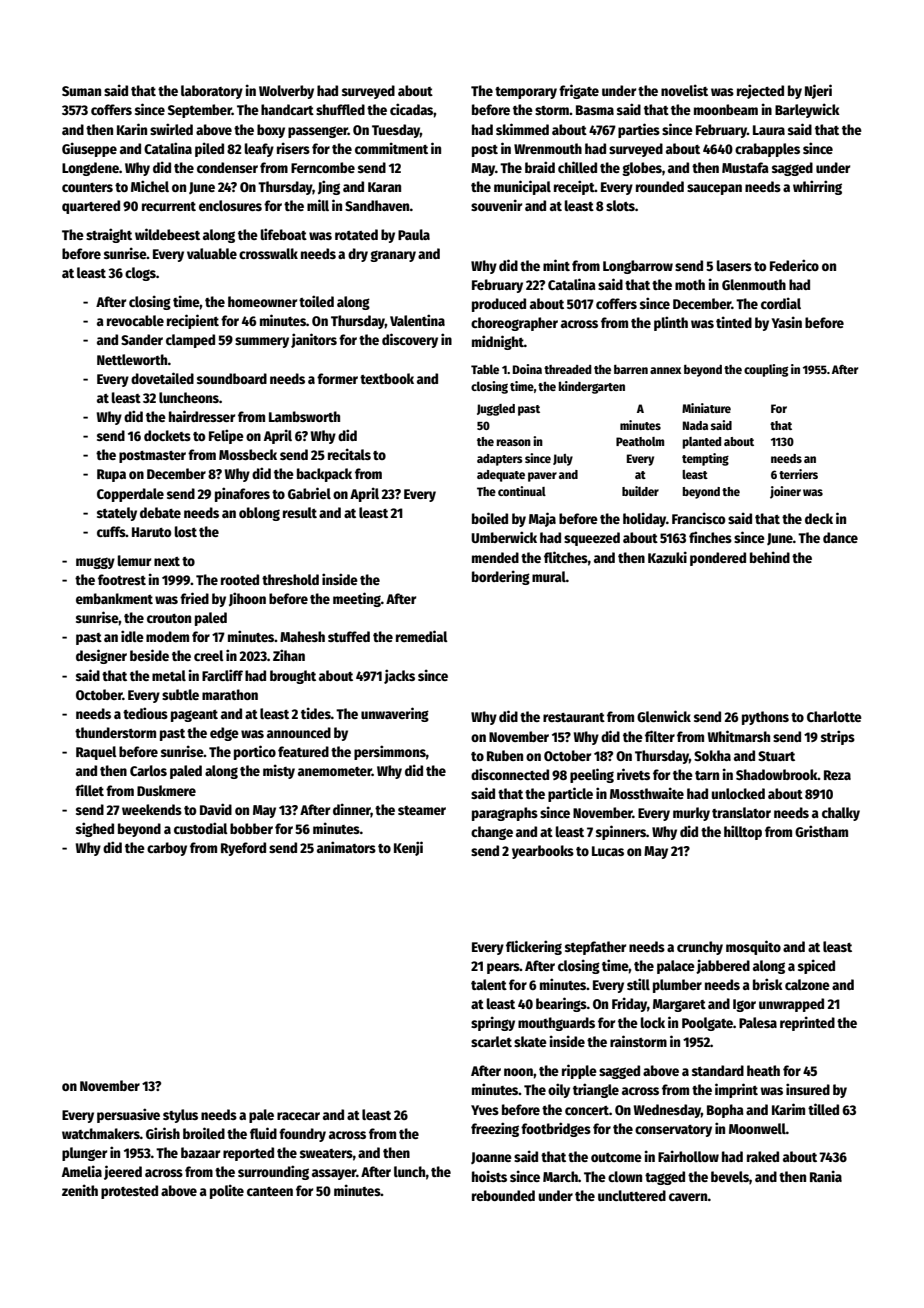 This document has height=1308, width=924. I want to click on plunger, so click(84, 1154).
